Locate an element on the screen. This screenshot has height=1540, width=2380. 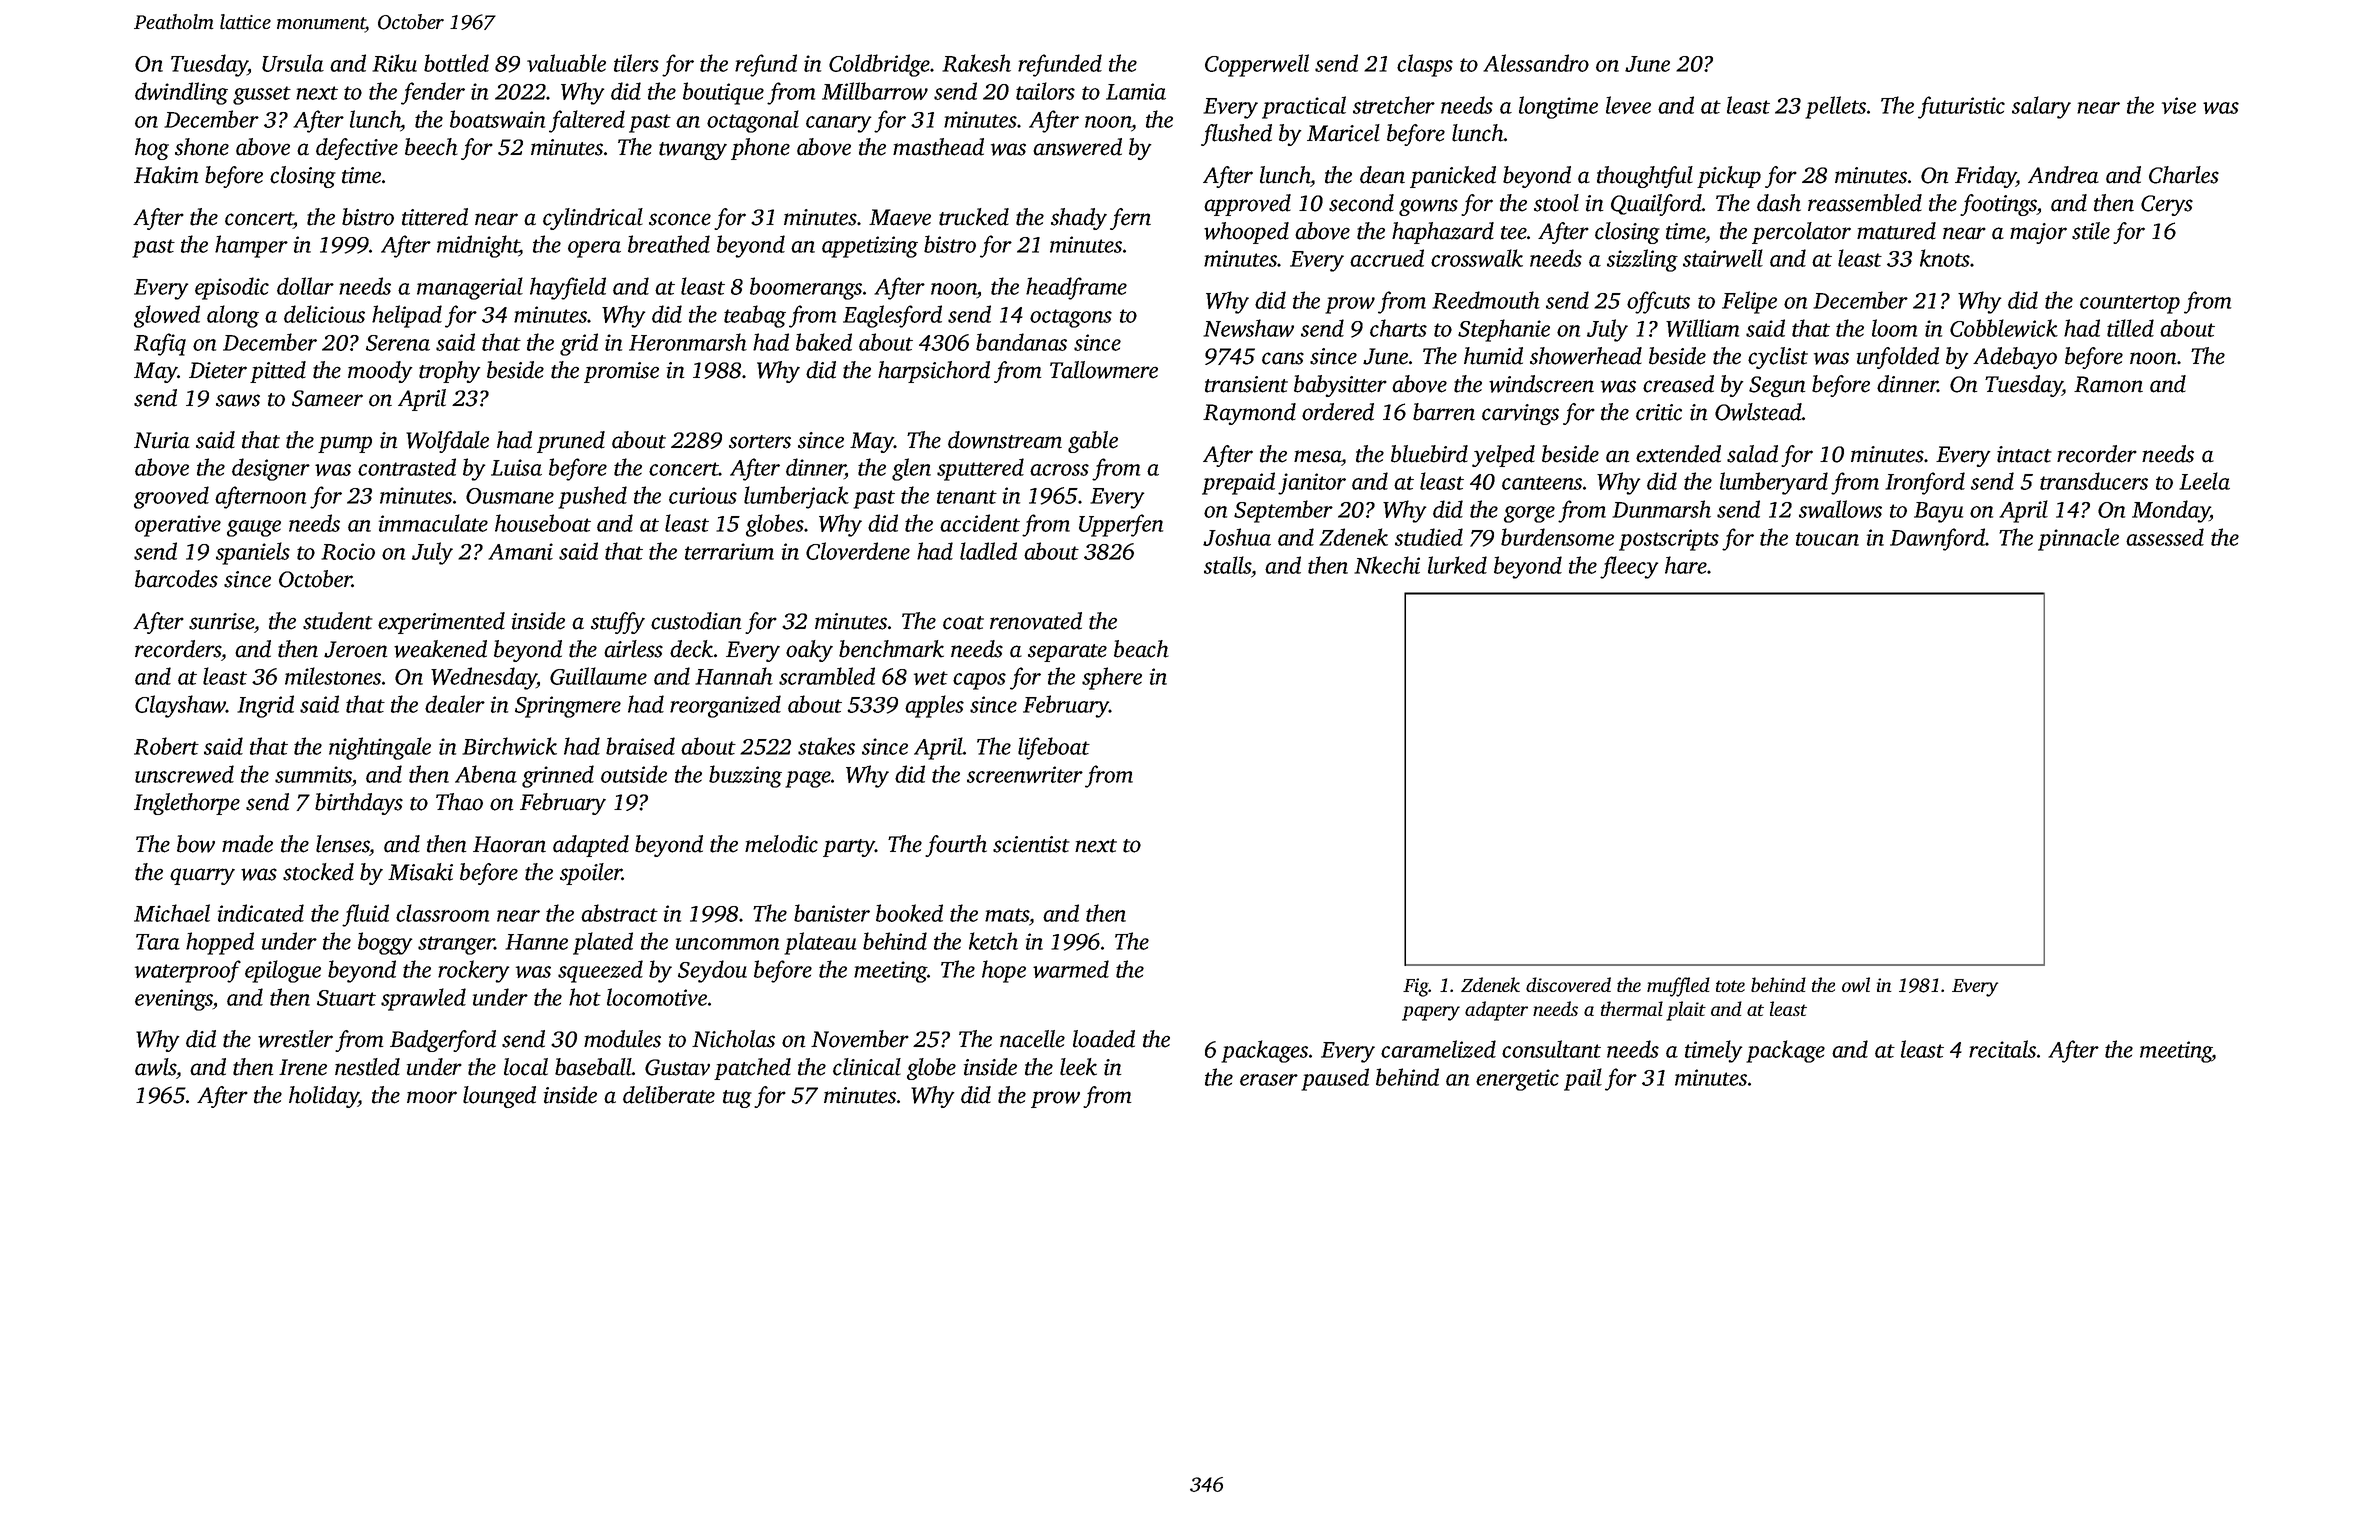
awls is located at coordinates (155, 1067).
